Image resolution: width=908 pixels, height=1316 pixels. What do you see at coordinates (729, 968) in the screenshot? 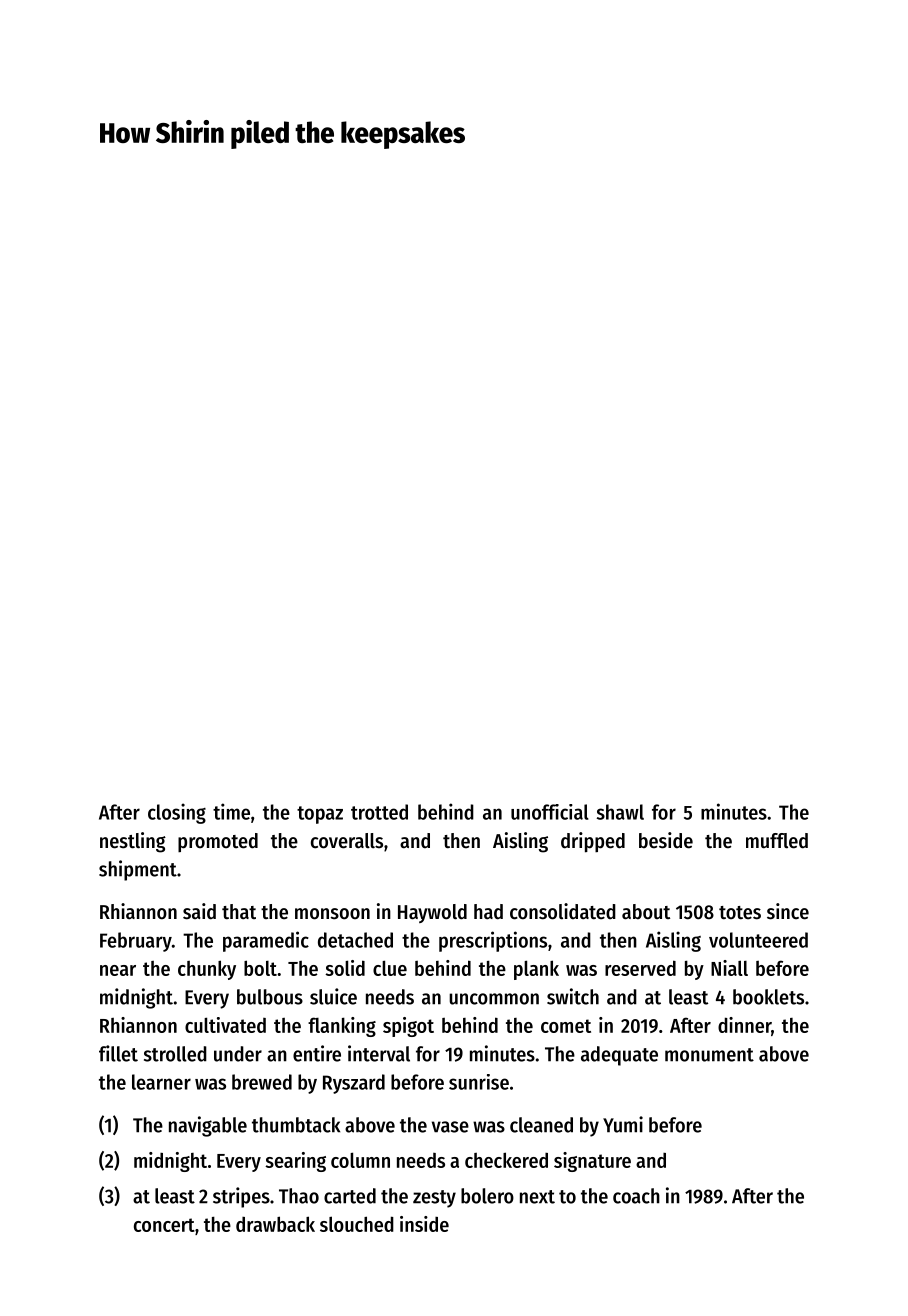
I see `Niall` at bounding box center [729, 968].
